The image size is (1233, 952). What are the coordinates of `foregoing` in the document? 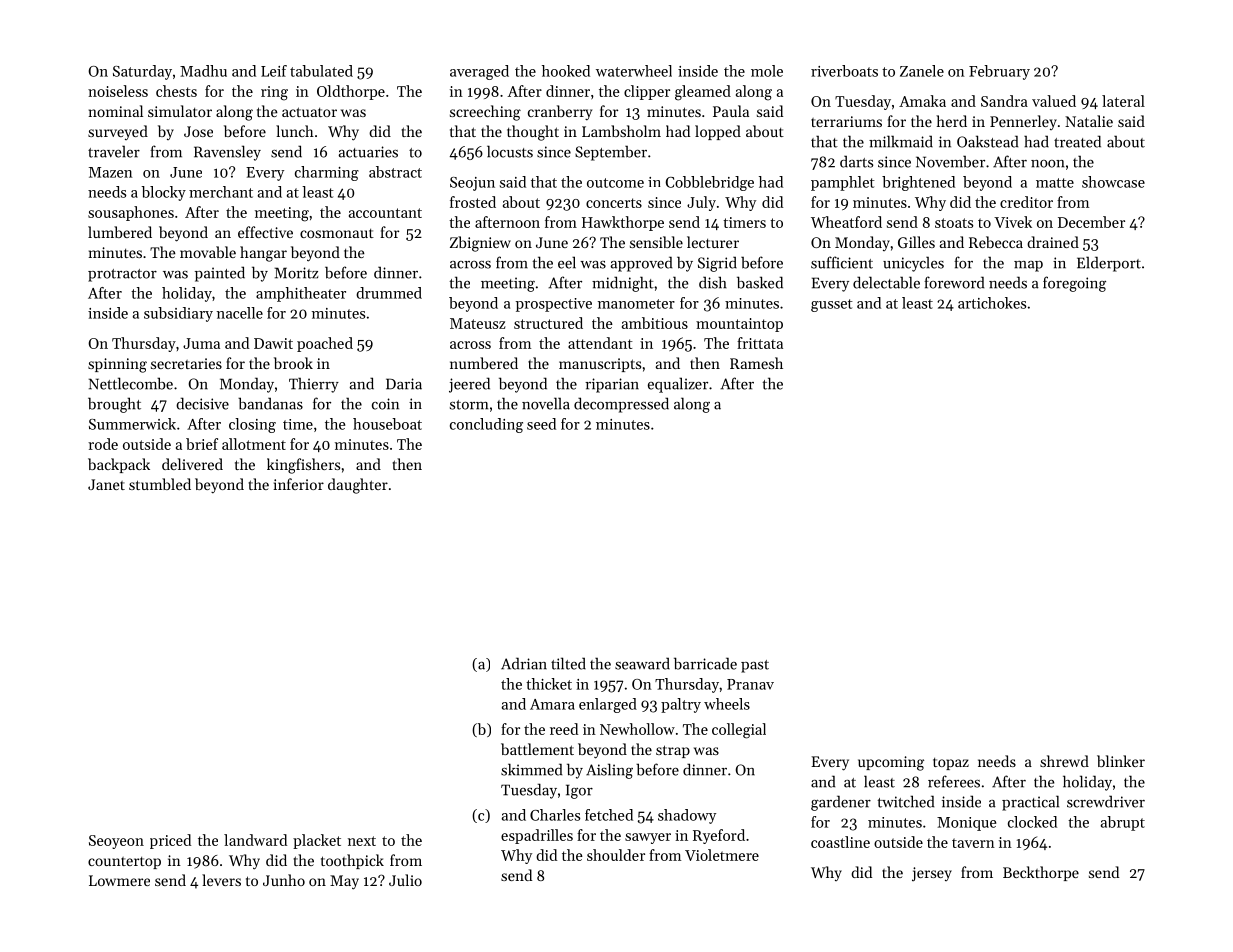 It's located at (1074, 284).
